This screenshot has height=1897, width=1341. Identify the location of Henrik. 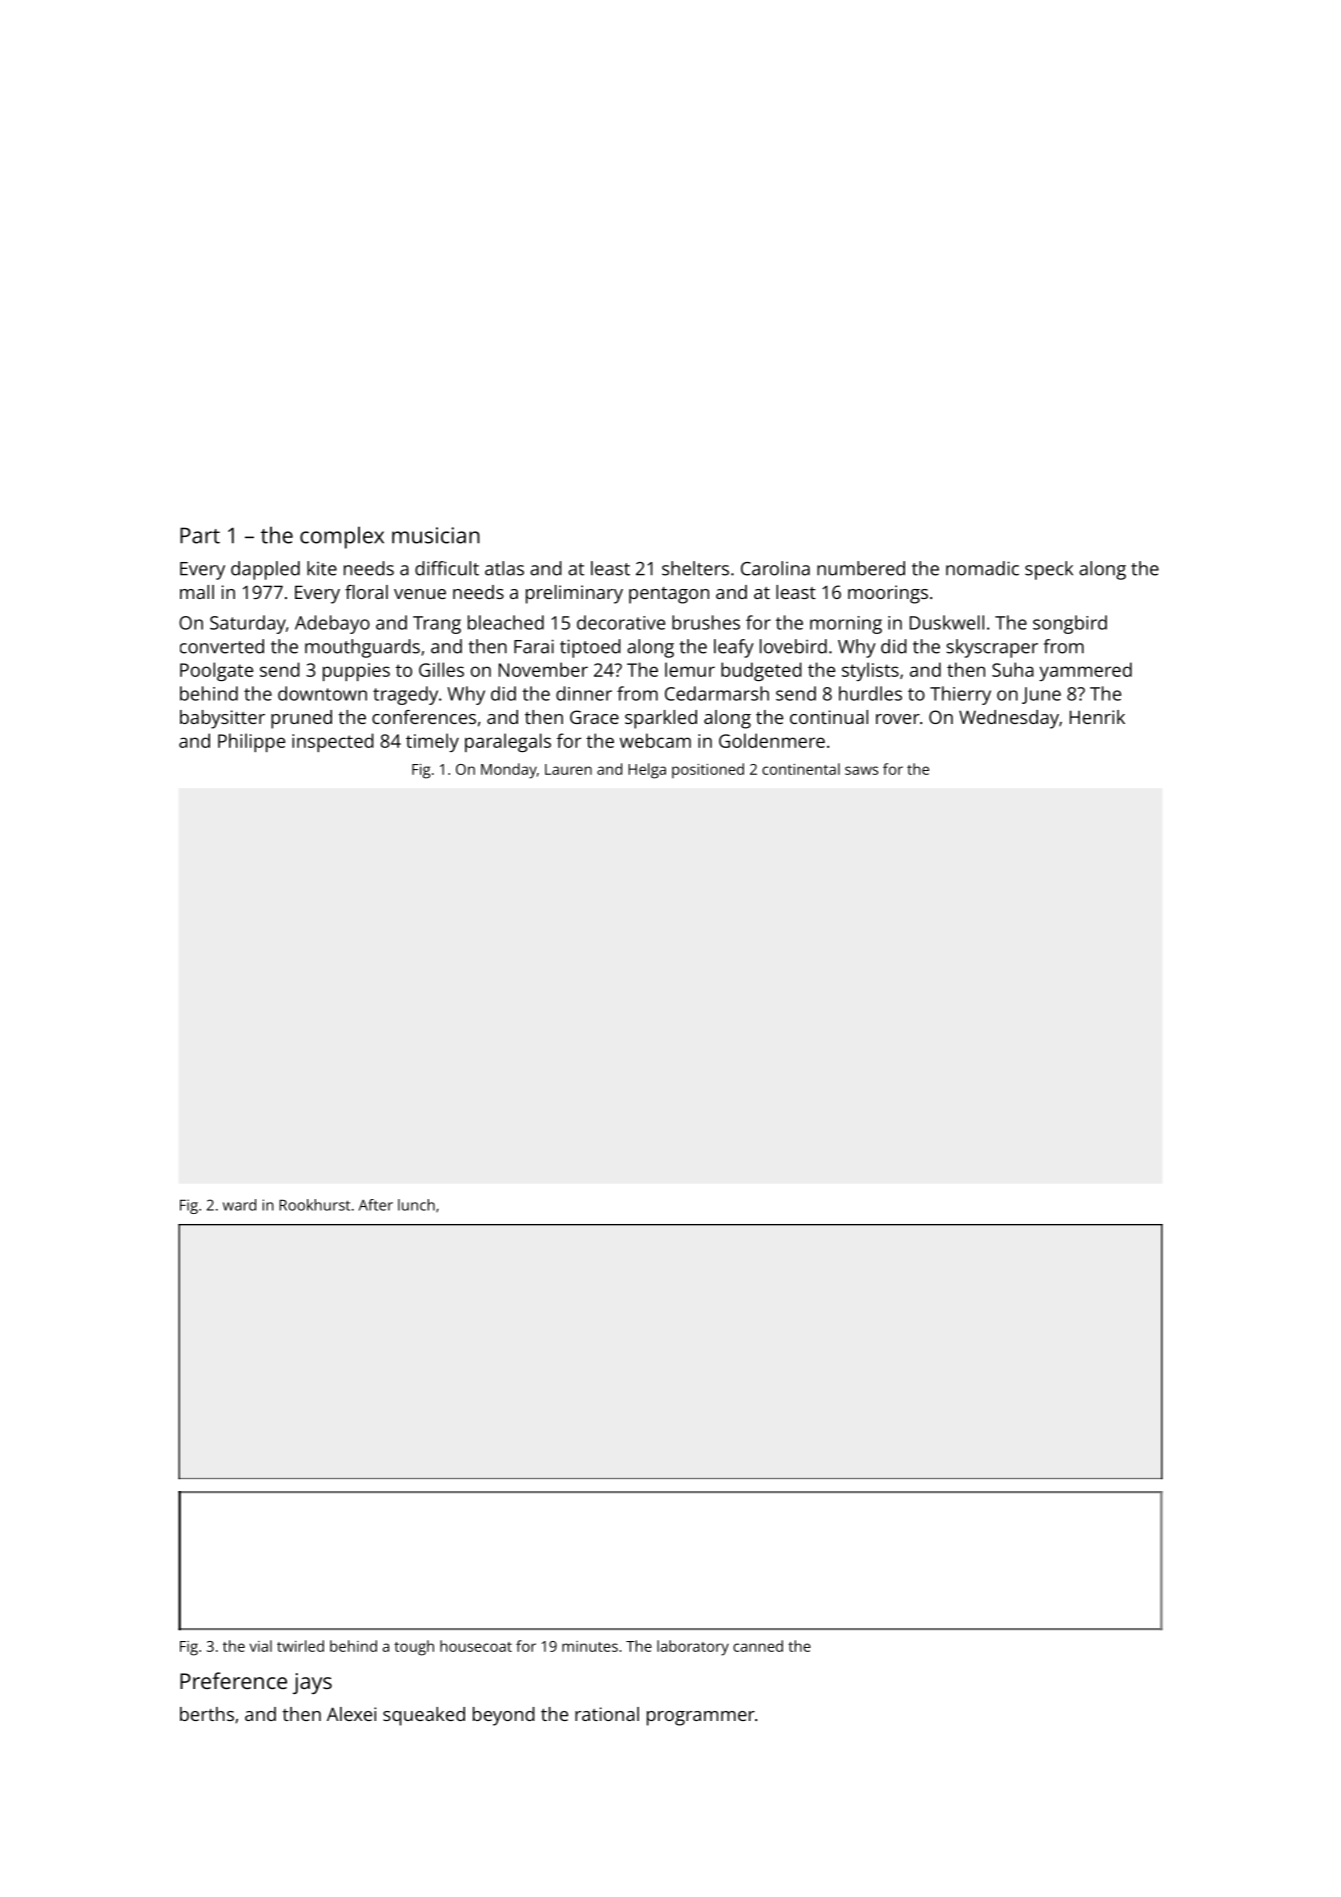
(1097, 717).
